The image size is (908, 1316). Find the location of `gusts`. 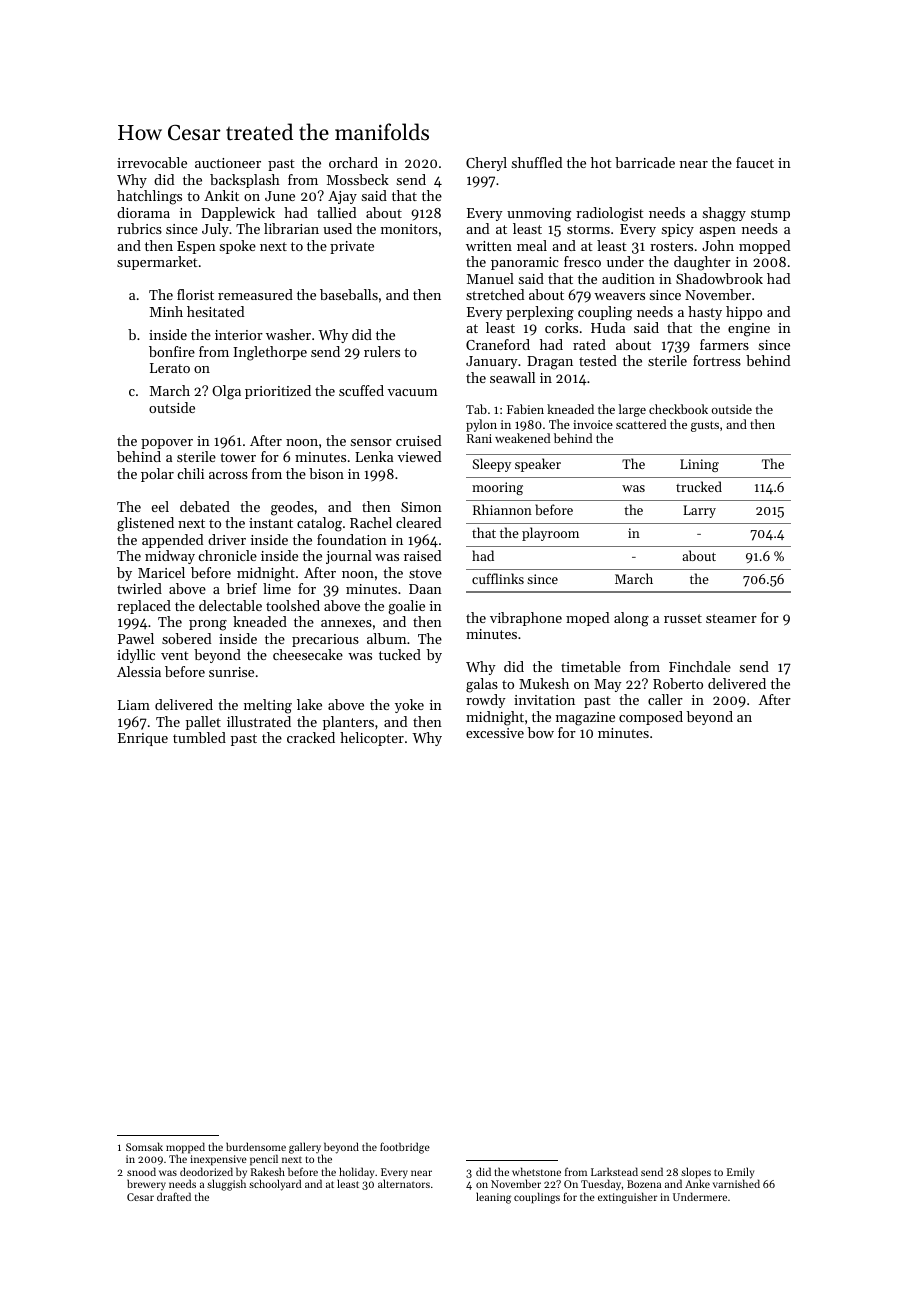

gusts is located at coordinates (705, 426).
